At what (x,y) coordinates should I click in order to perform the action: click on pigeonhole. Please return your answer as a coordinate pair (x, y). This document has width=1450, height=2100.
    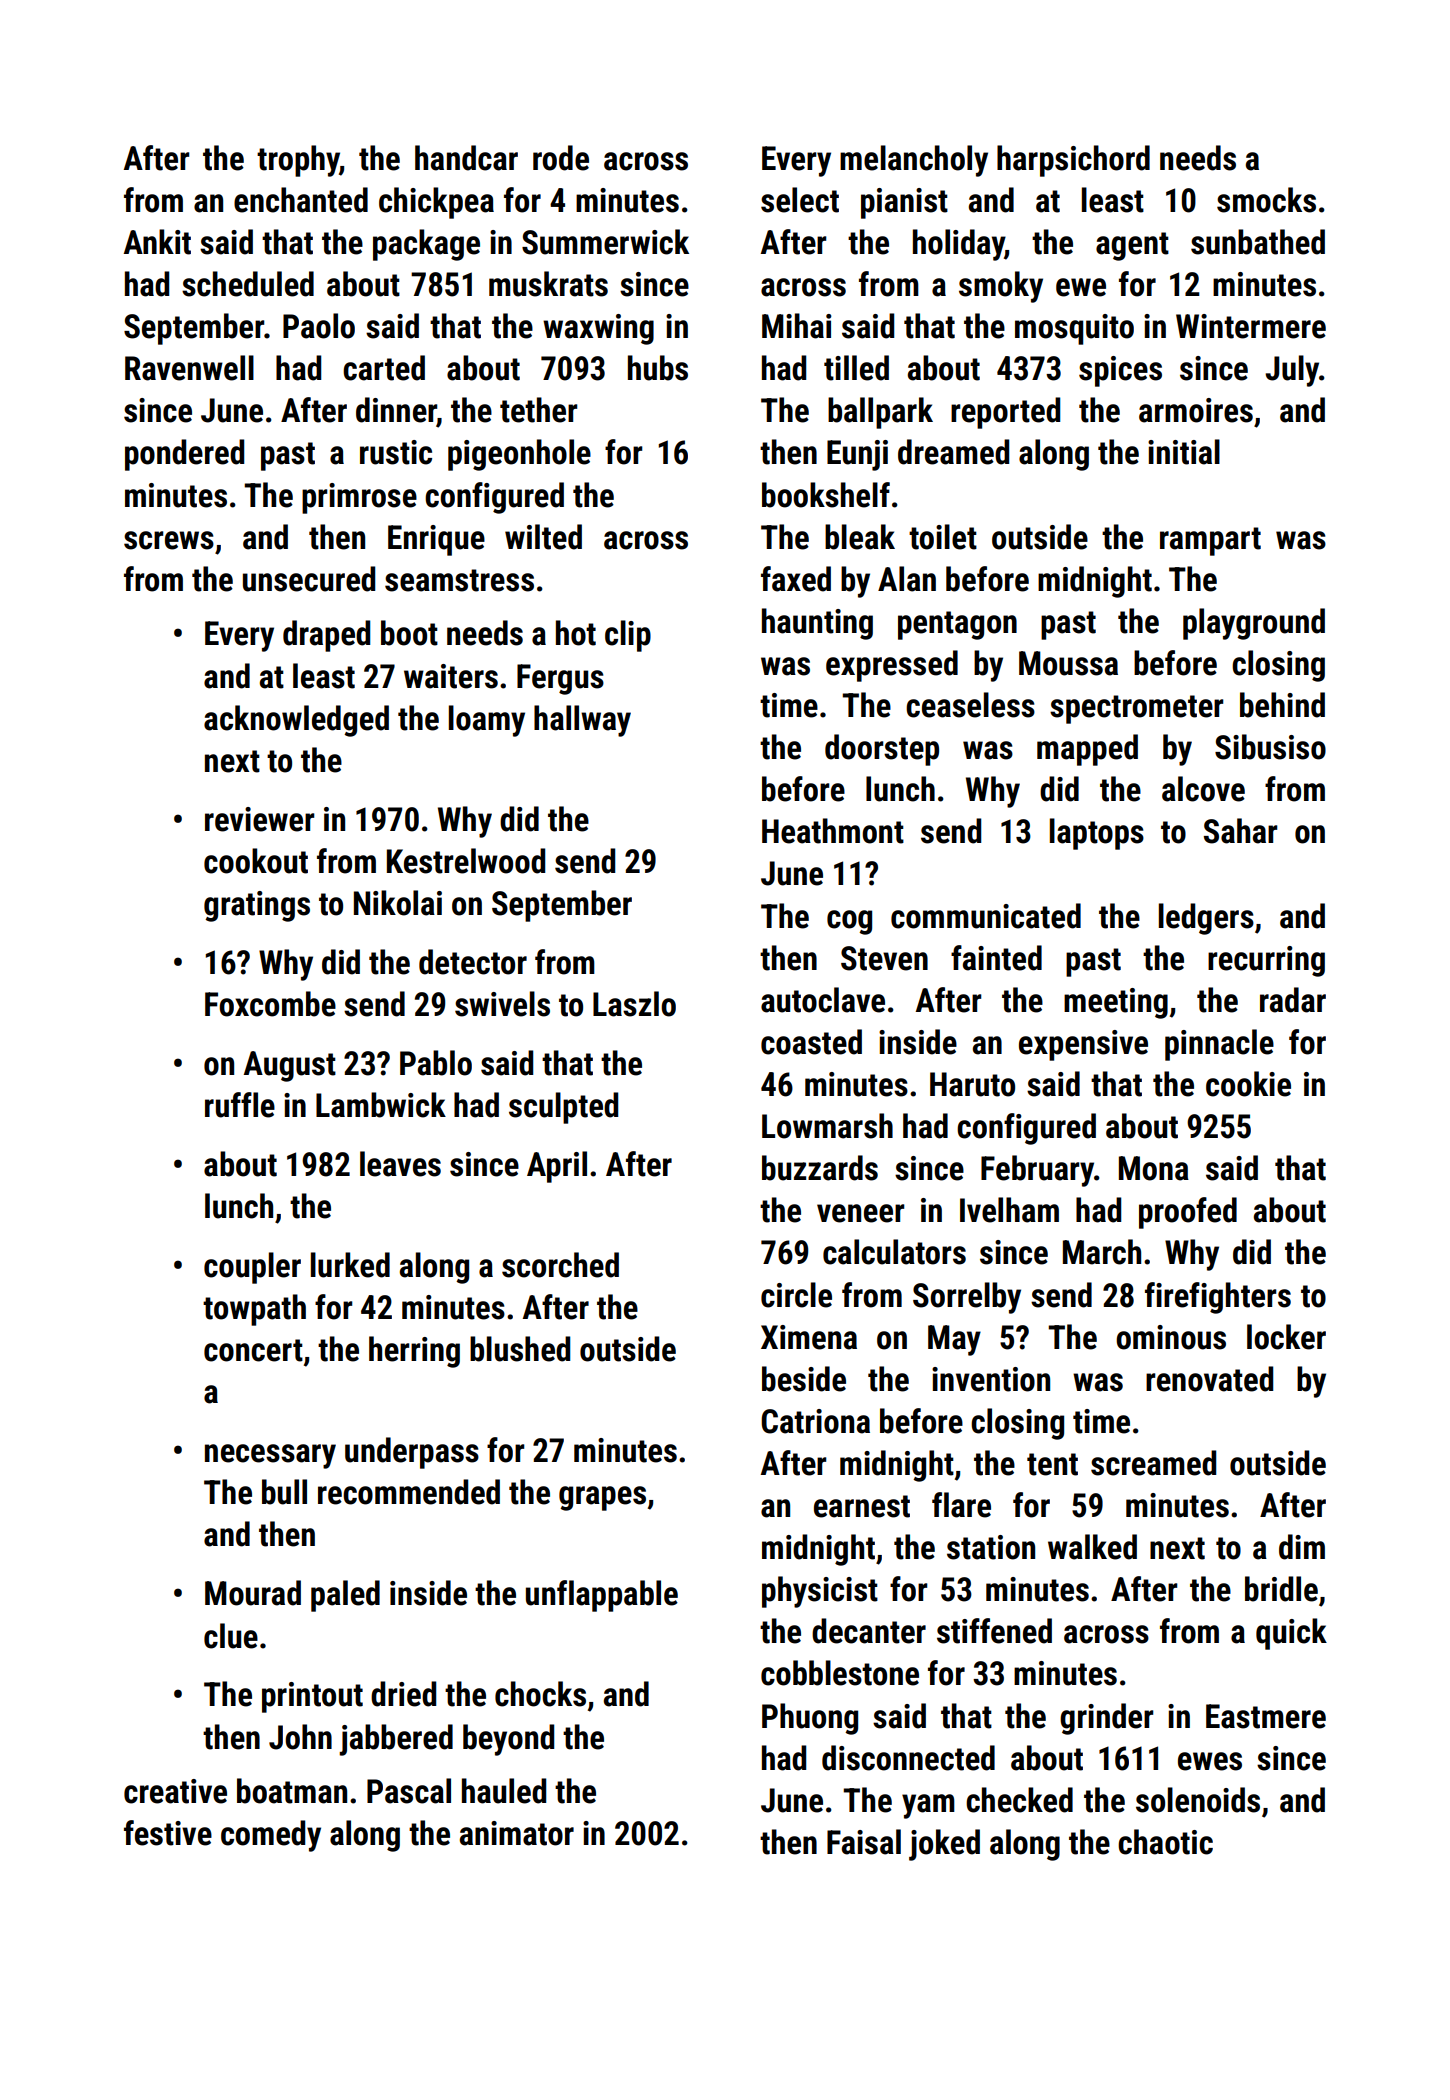
    Looking at the image, I should click on (519, 455).
